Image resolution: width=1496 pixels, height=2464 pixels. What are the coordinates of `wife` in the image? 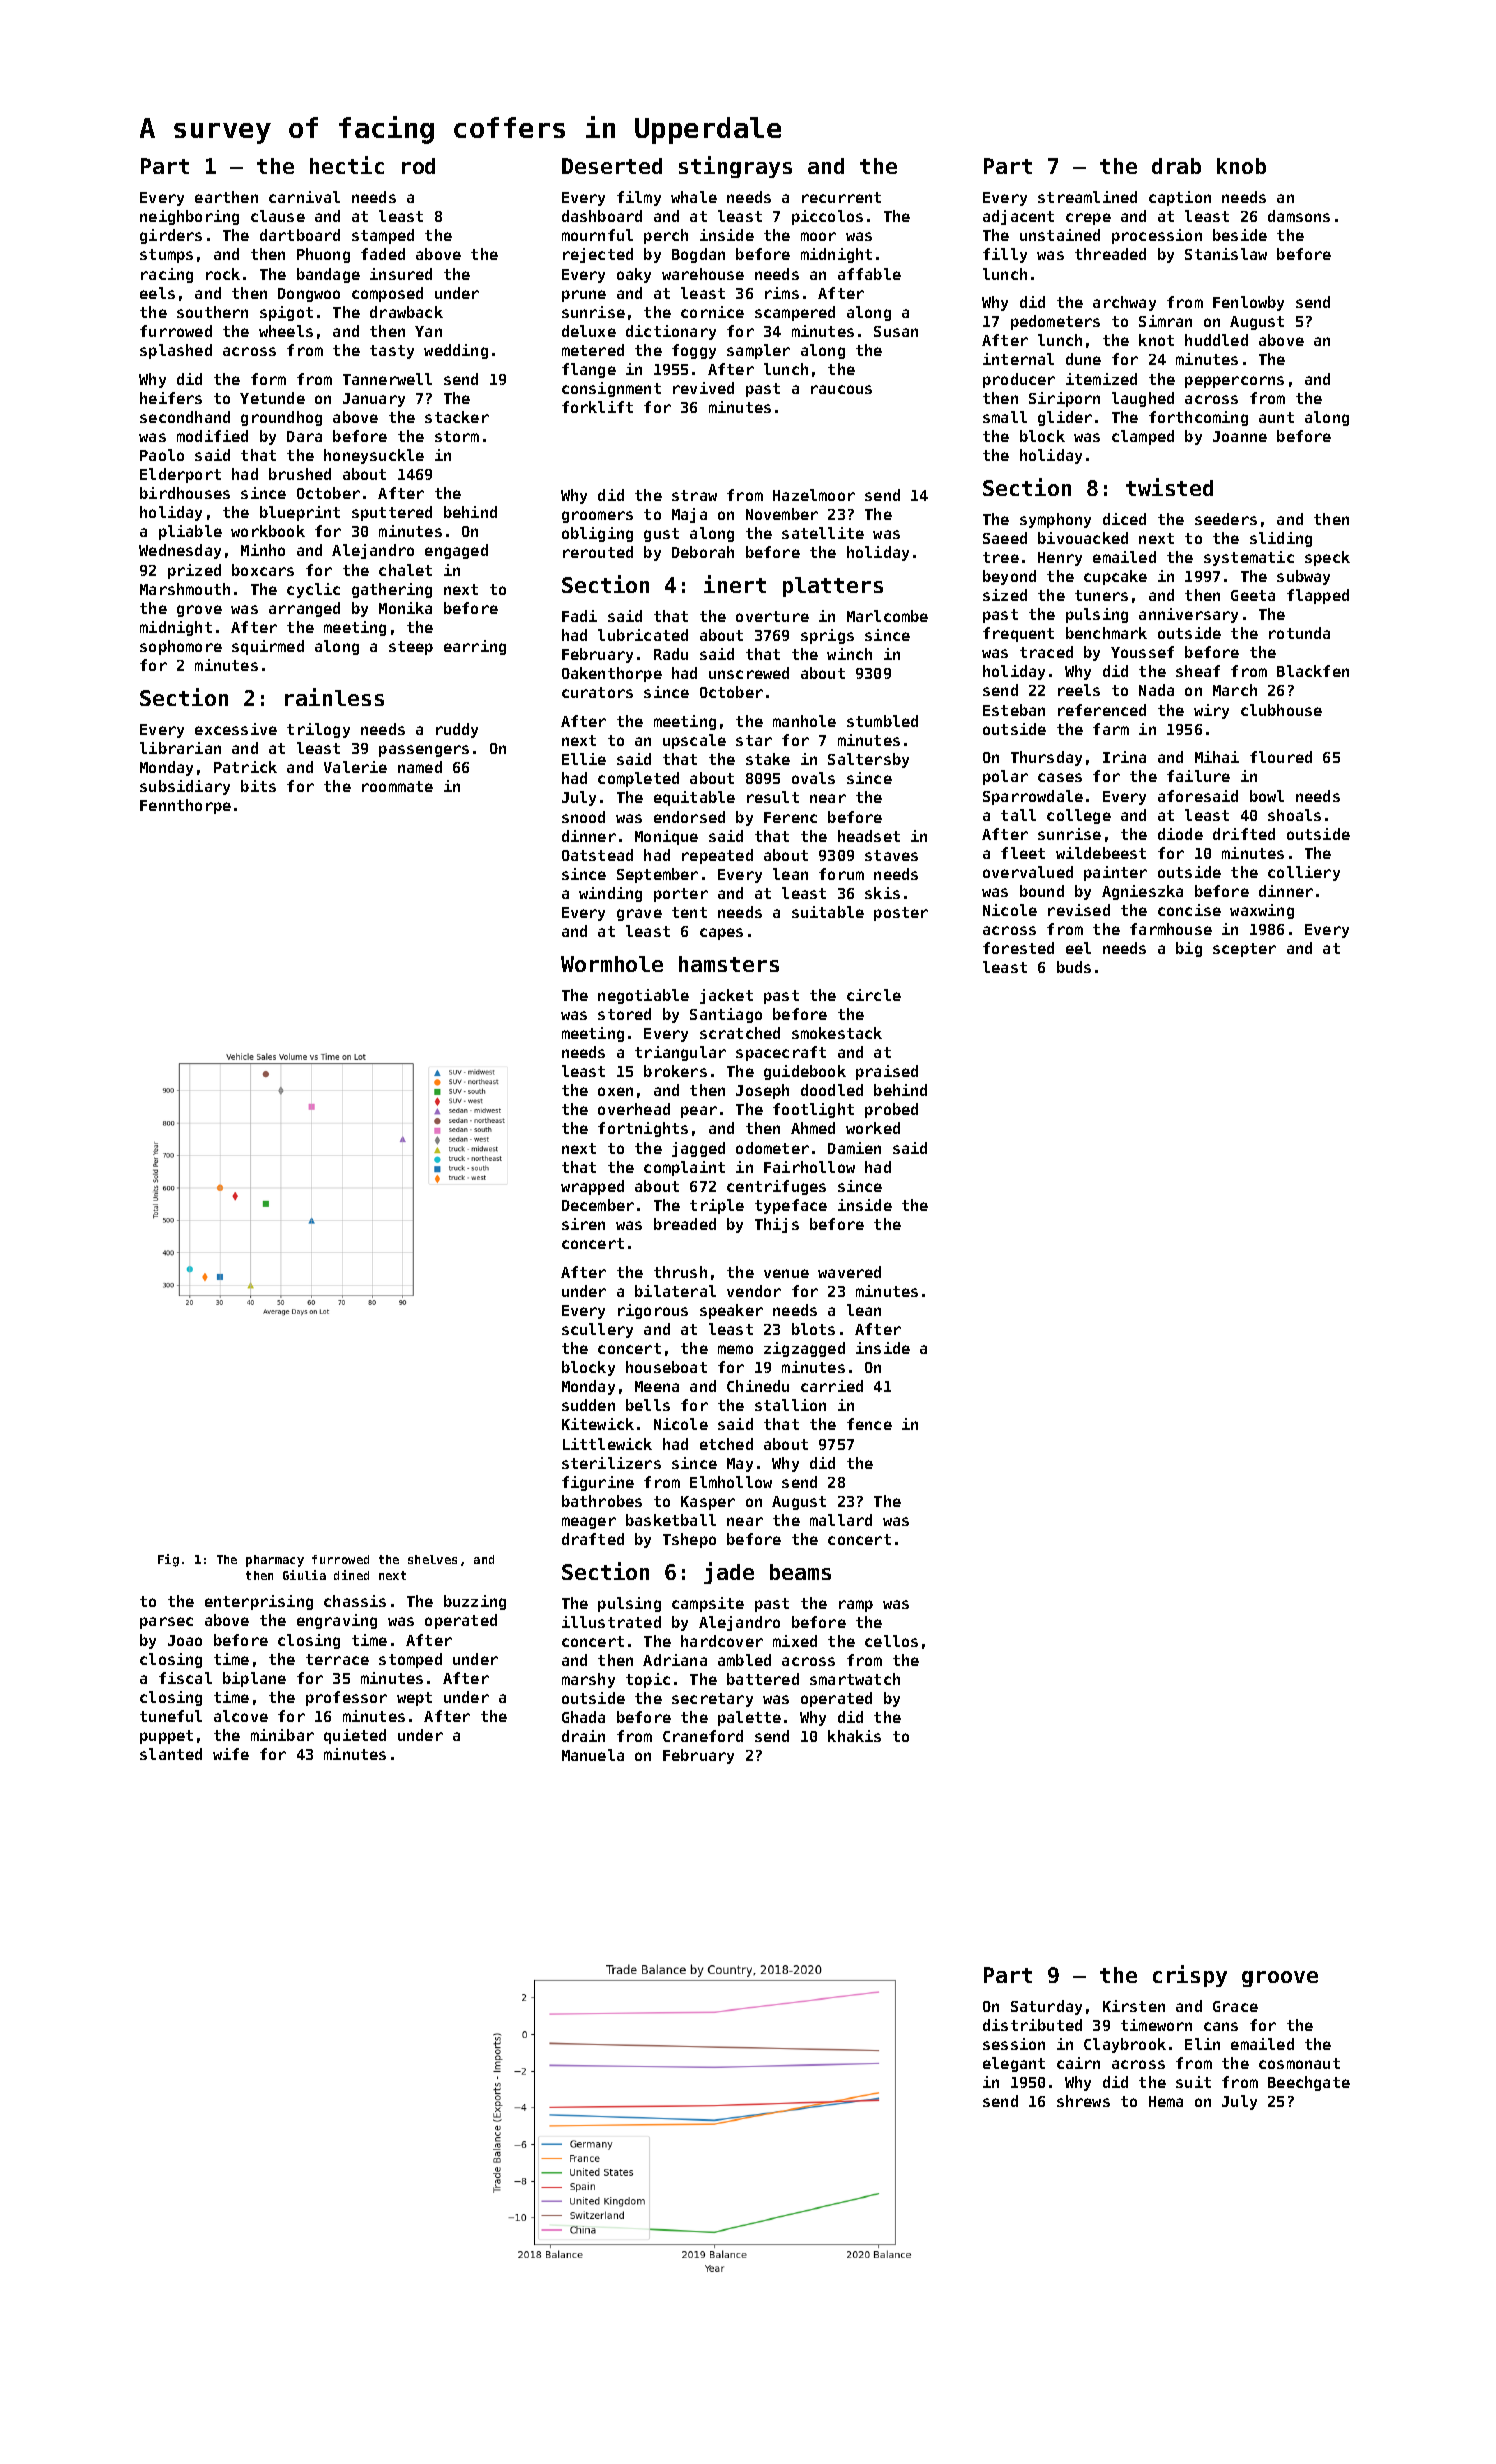 It's located at (231, 1754).
